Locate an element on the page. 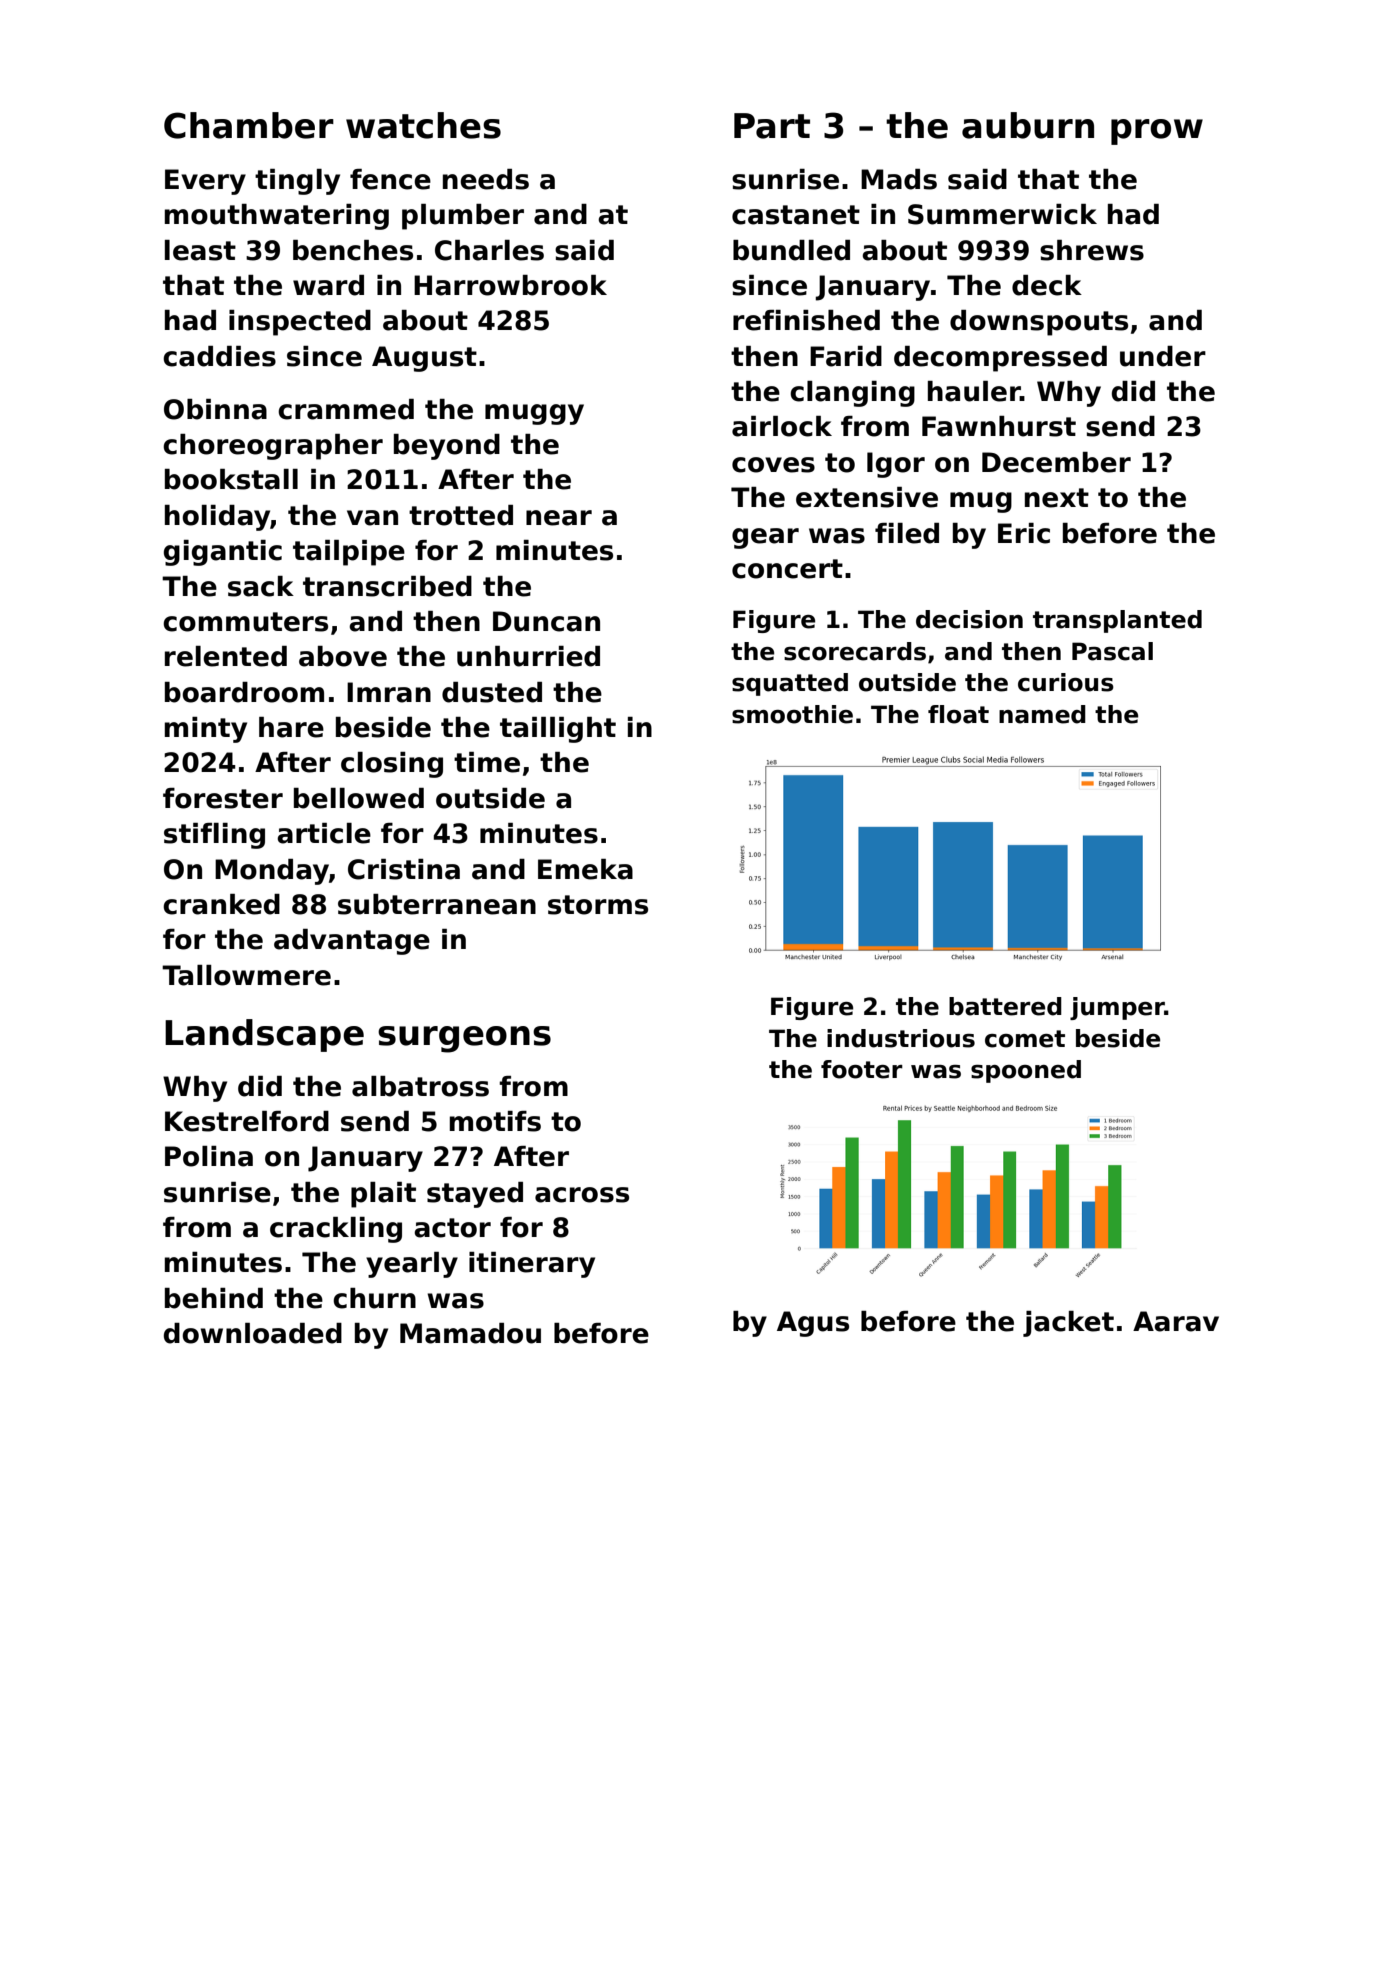  squatted is located at coordinates (790, 684).
